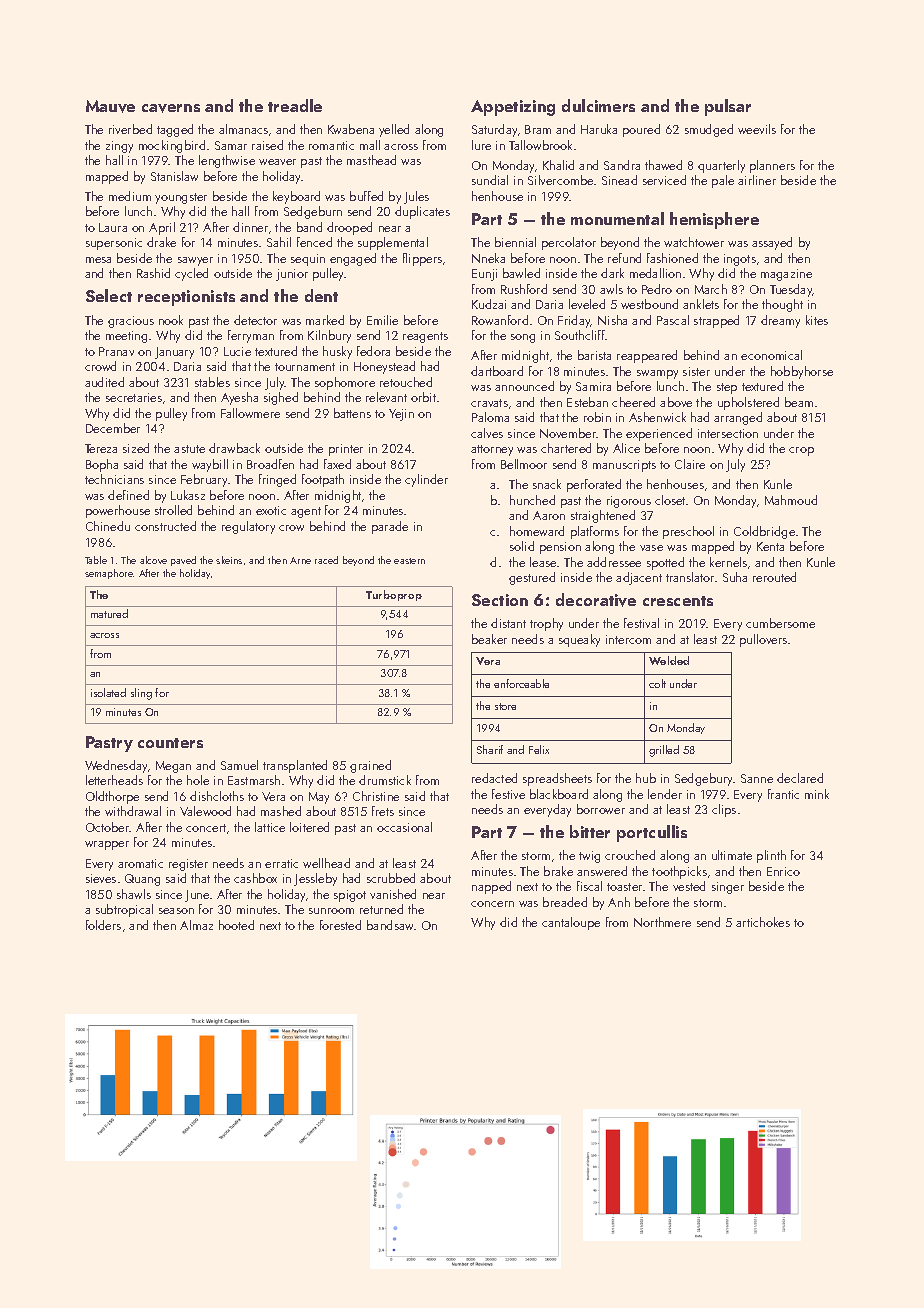 The height and width of the screenshot is (1308, 924). Describe the element at coordinates (295, 766) in the screenshot. I see `transplanted` at that location.
